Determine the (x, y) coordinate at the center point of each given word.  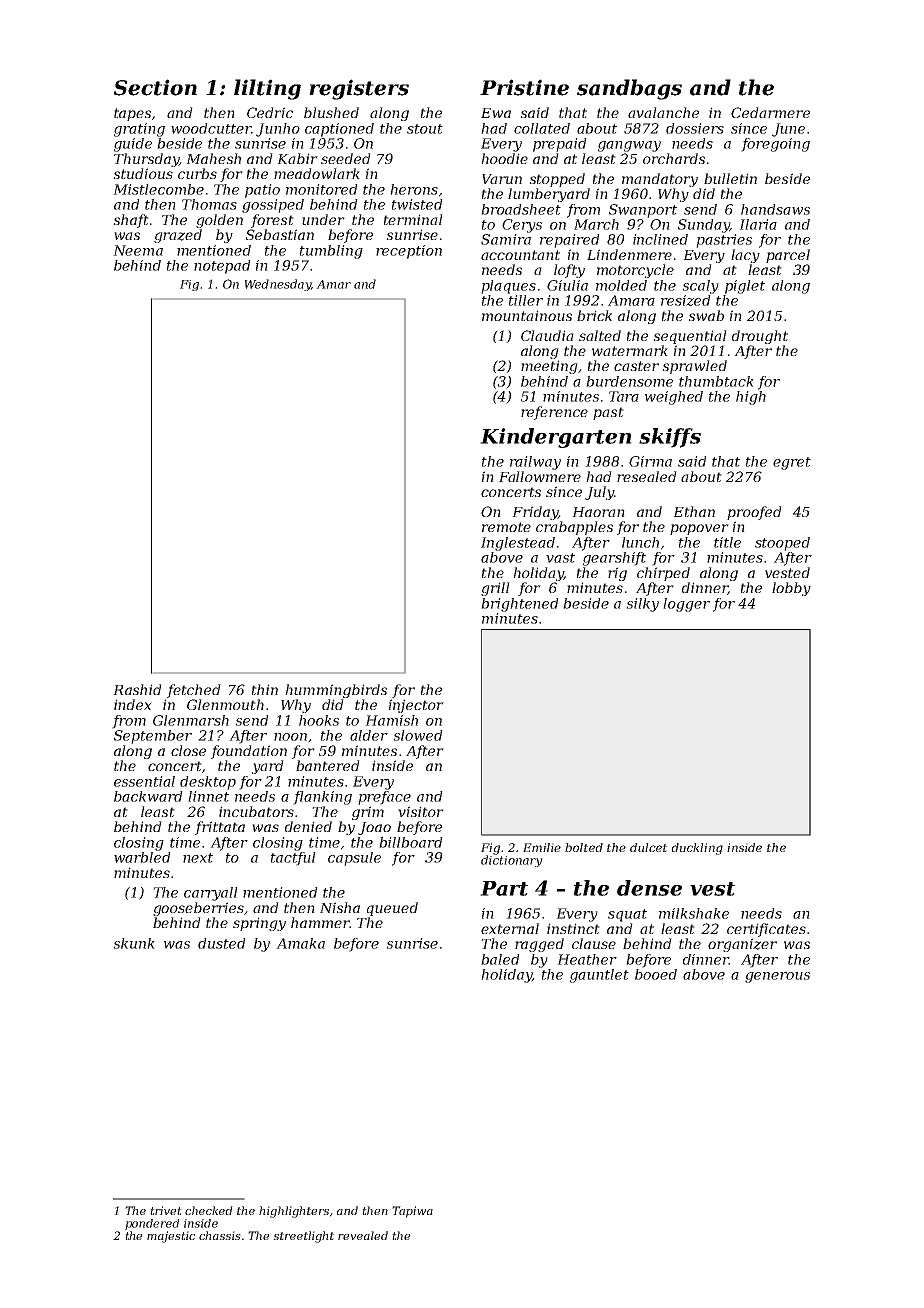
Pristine (524, 87)
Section (155, 87)
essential (144, 781)
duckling (697, 849)
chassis (220, 1235)
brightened (520, 605)
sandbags (629, 89)
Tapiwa (412, 1212)
